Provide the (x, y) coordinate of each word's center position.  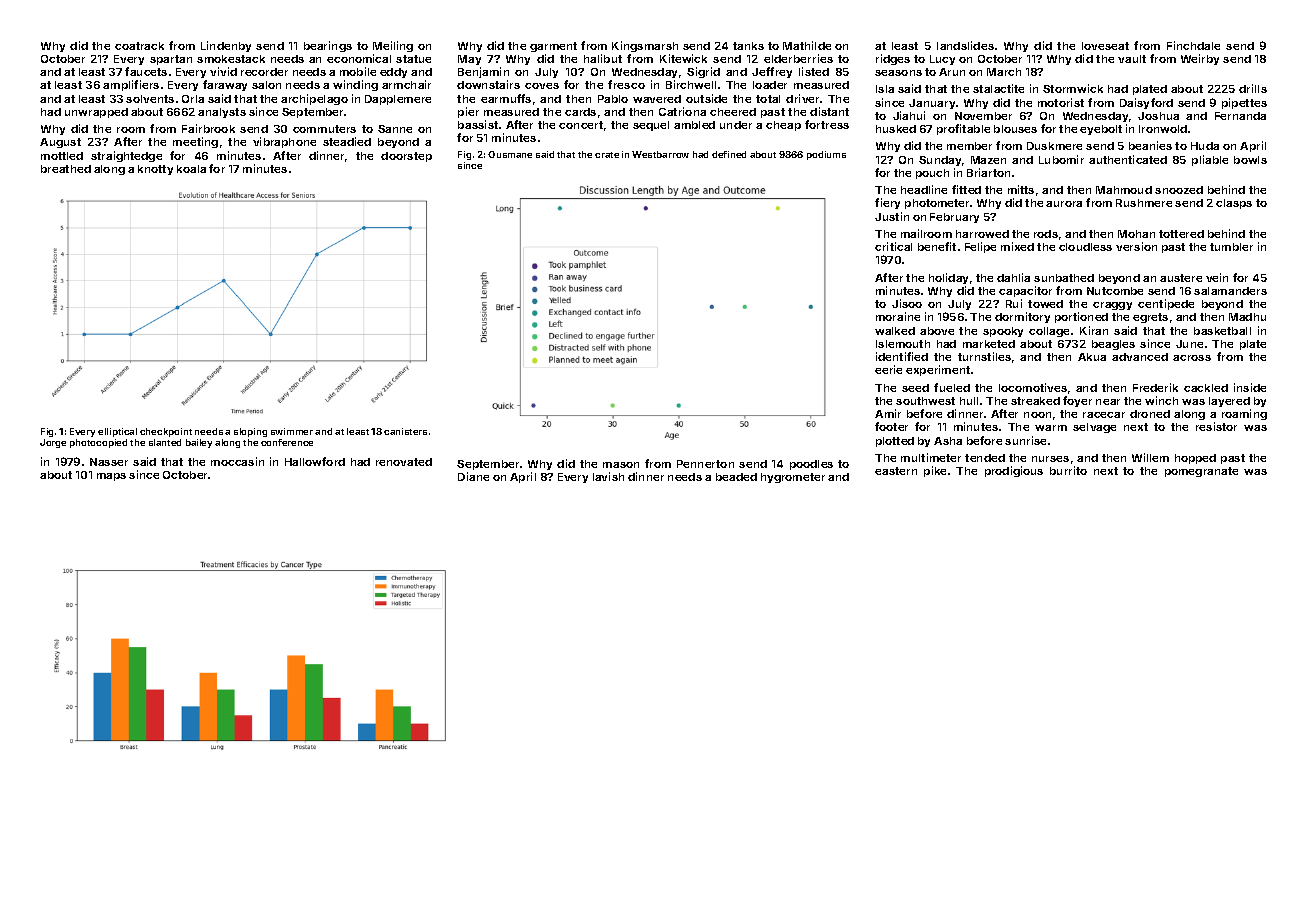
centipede (1166, 304)
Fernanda (1240, 116)
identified (902, 356)
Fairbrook (208, 128)
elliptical (117, 432)
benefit (937, 246)
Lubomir (1061, 159)
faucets (146, 71)
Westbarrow (660, 154)
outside (706, 98)
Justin (892, 216)
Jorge (53, 443)
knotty (155, 170)
